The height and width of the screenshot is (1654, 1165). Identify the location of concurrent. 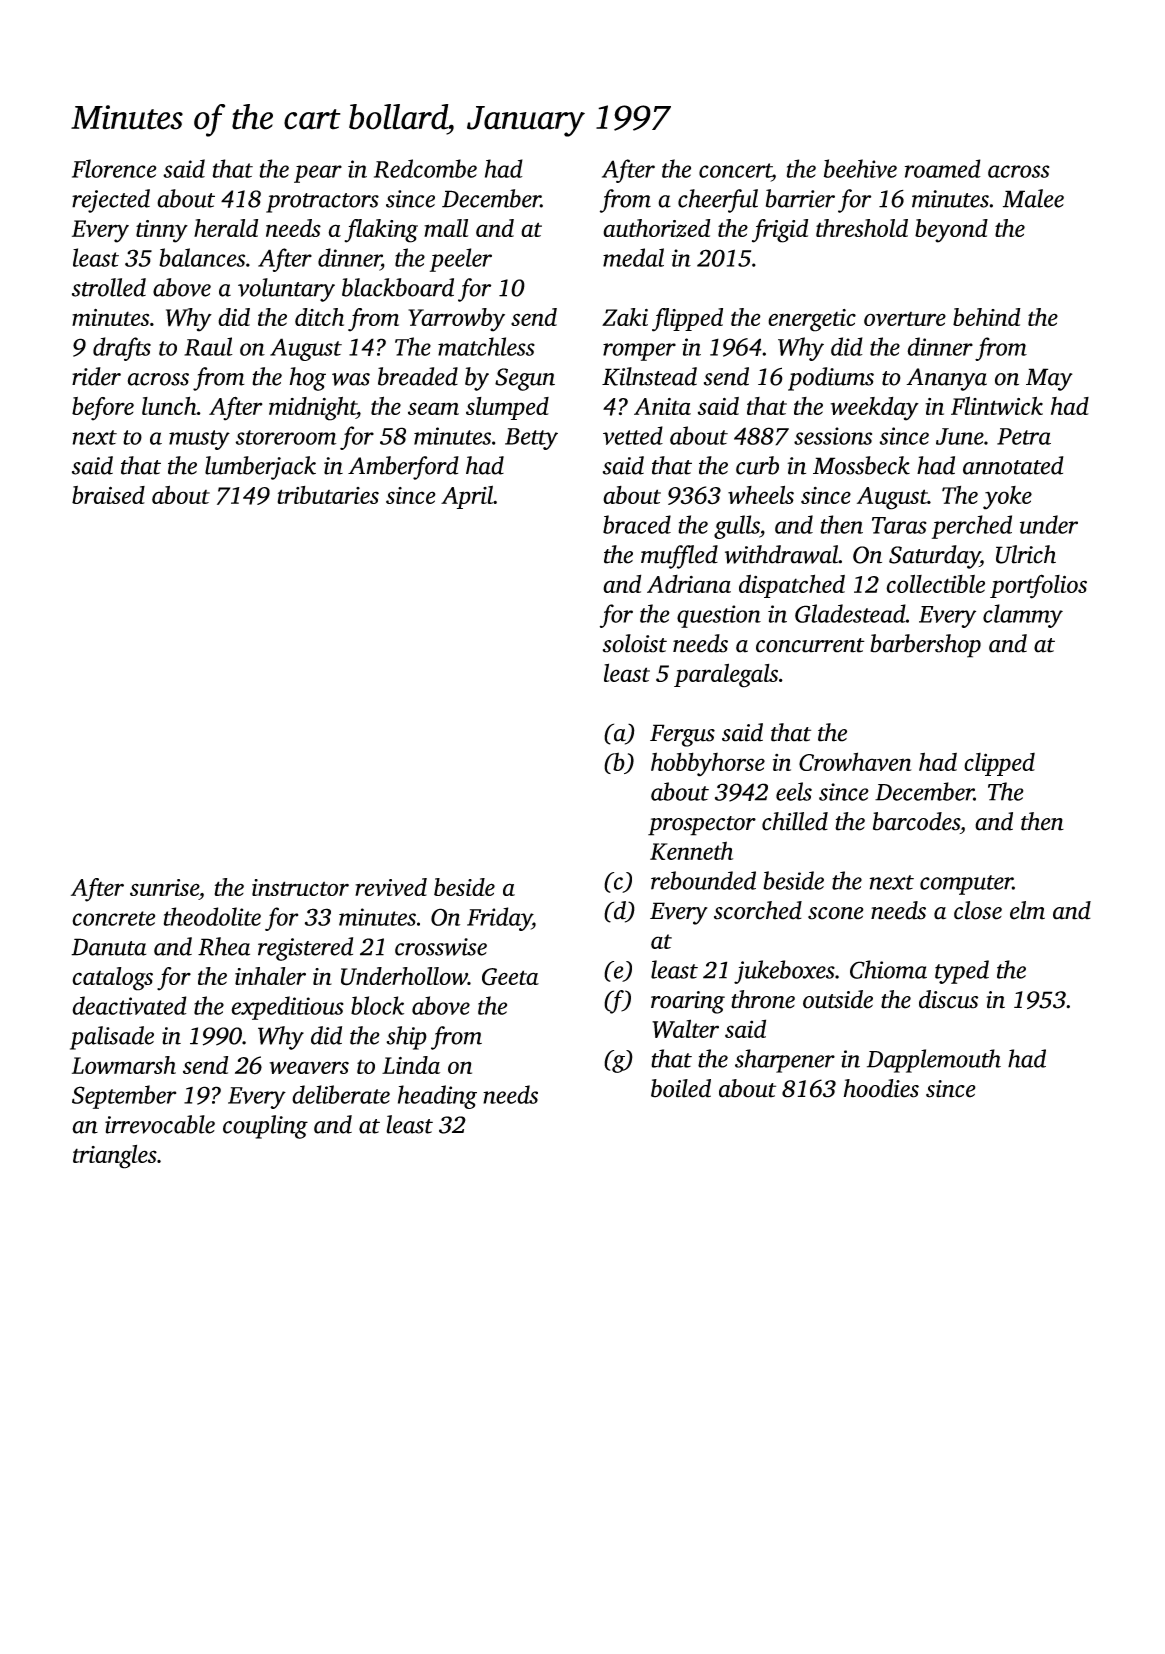
(810, 645).
